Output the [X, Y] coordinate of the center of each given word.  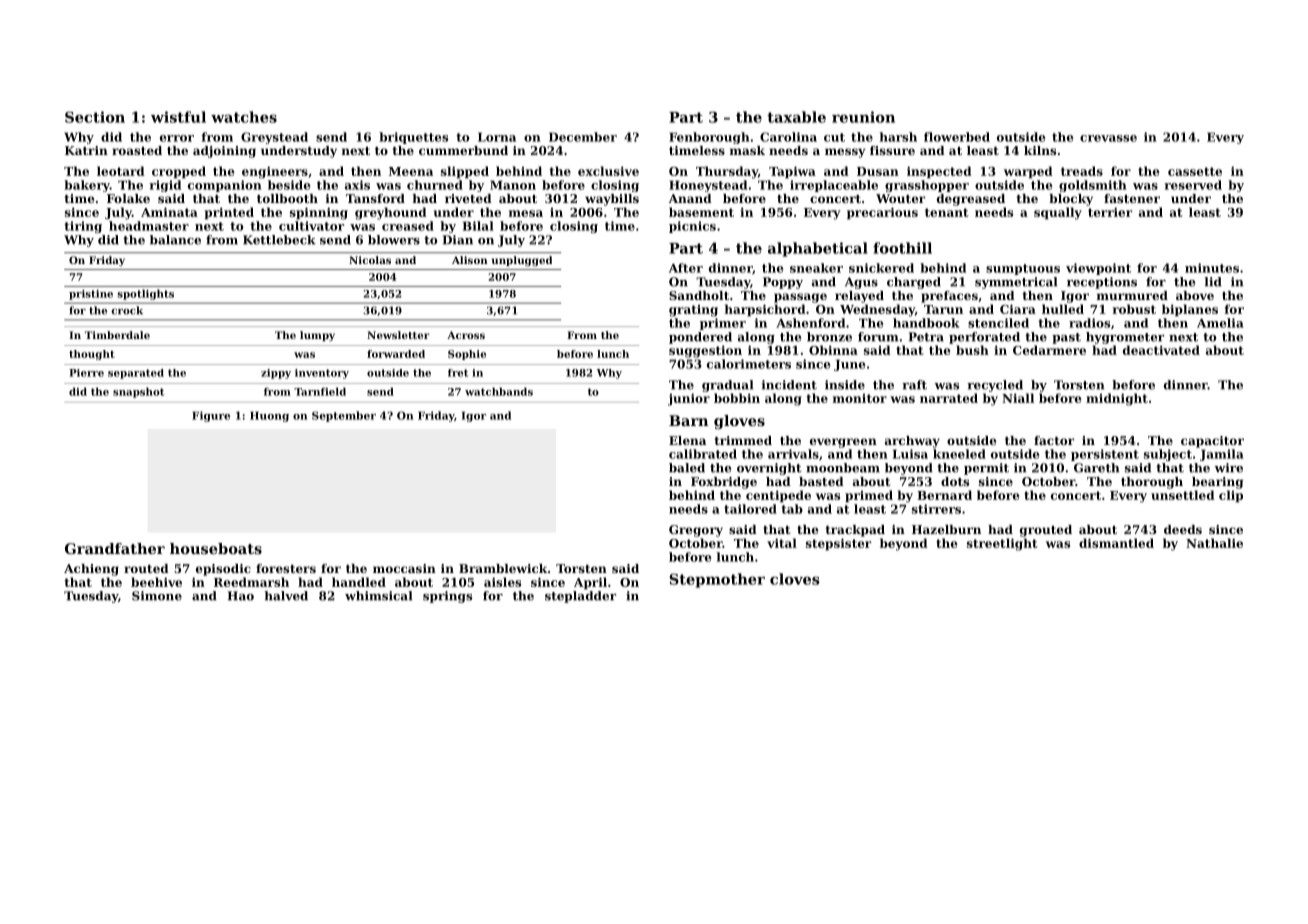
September [344, 416]
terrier [1110, 212]
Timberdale [117, 335]
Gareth [1096, 468]
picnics [692, 227]
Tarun [943, 309]
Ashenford [810, 323]
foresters [286, 568]
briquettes [413, 138]
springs [447, 597]
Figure [211, 416]
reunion [863, 117]
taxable [796, 117]
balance [175, 240]
